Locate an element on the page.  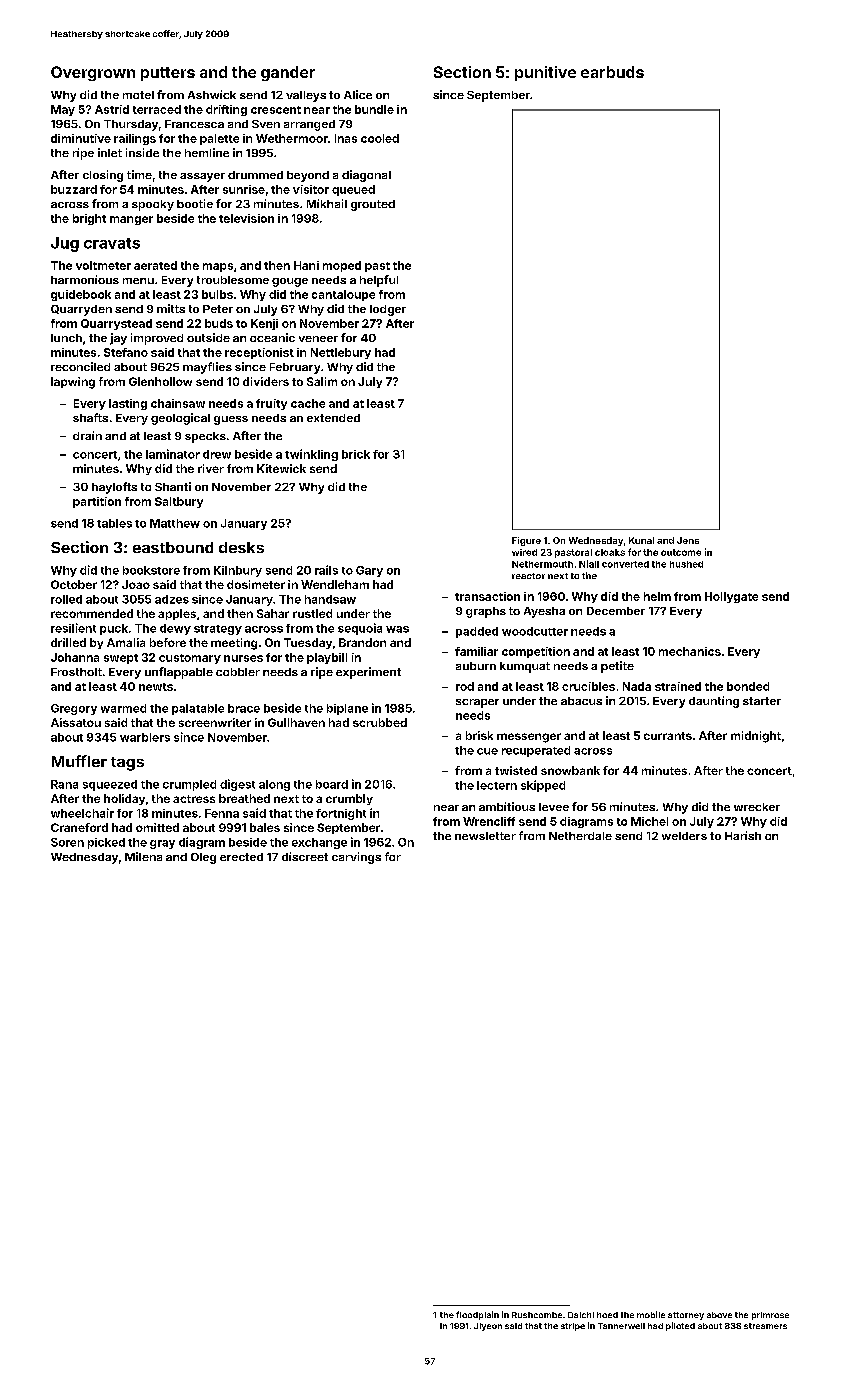
Jens is located at coordinates (688, 540).
